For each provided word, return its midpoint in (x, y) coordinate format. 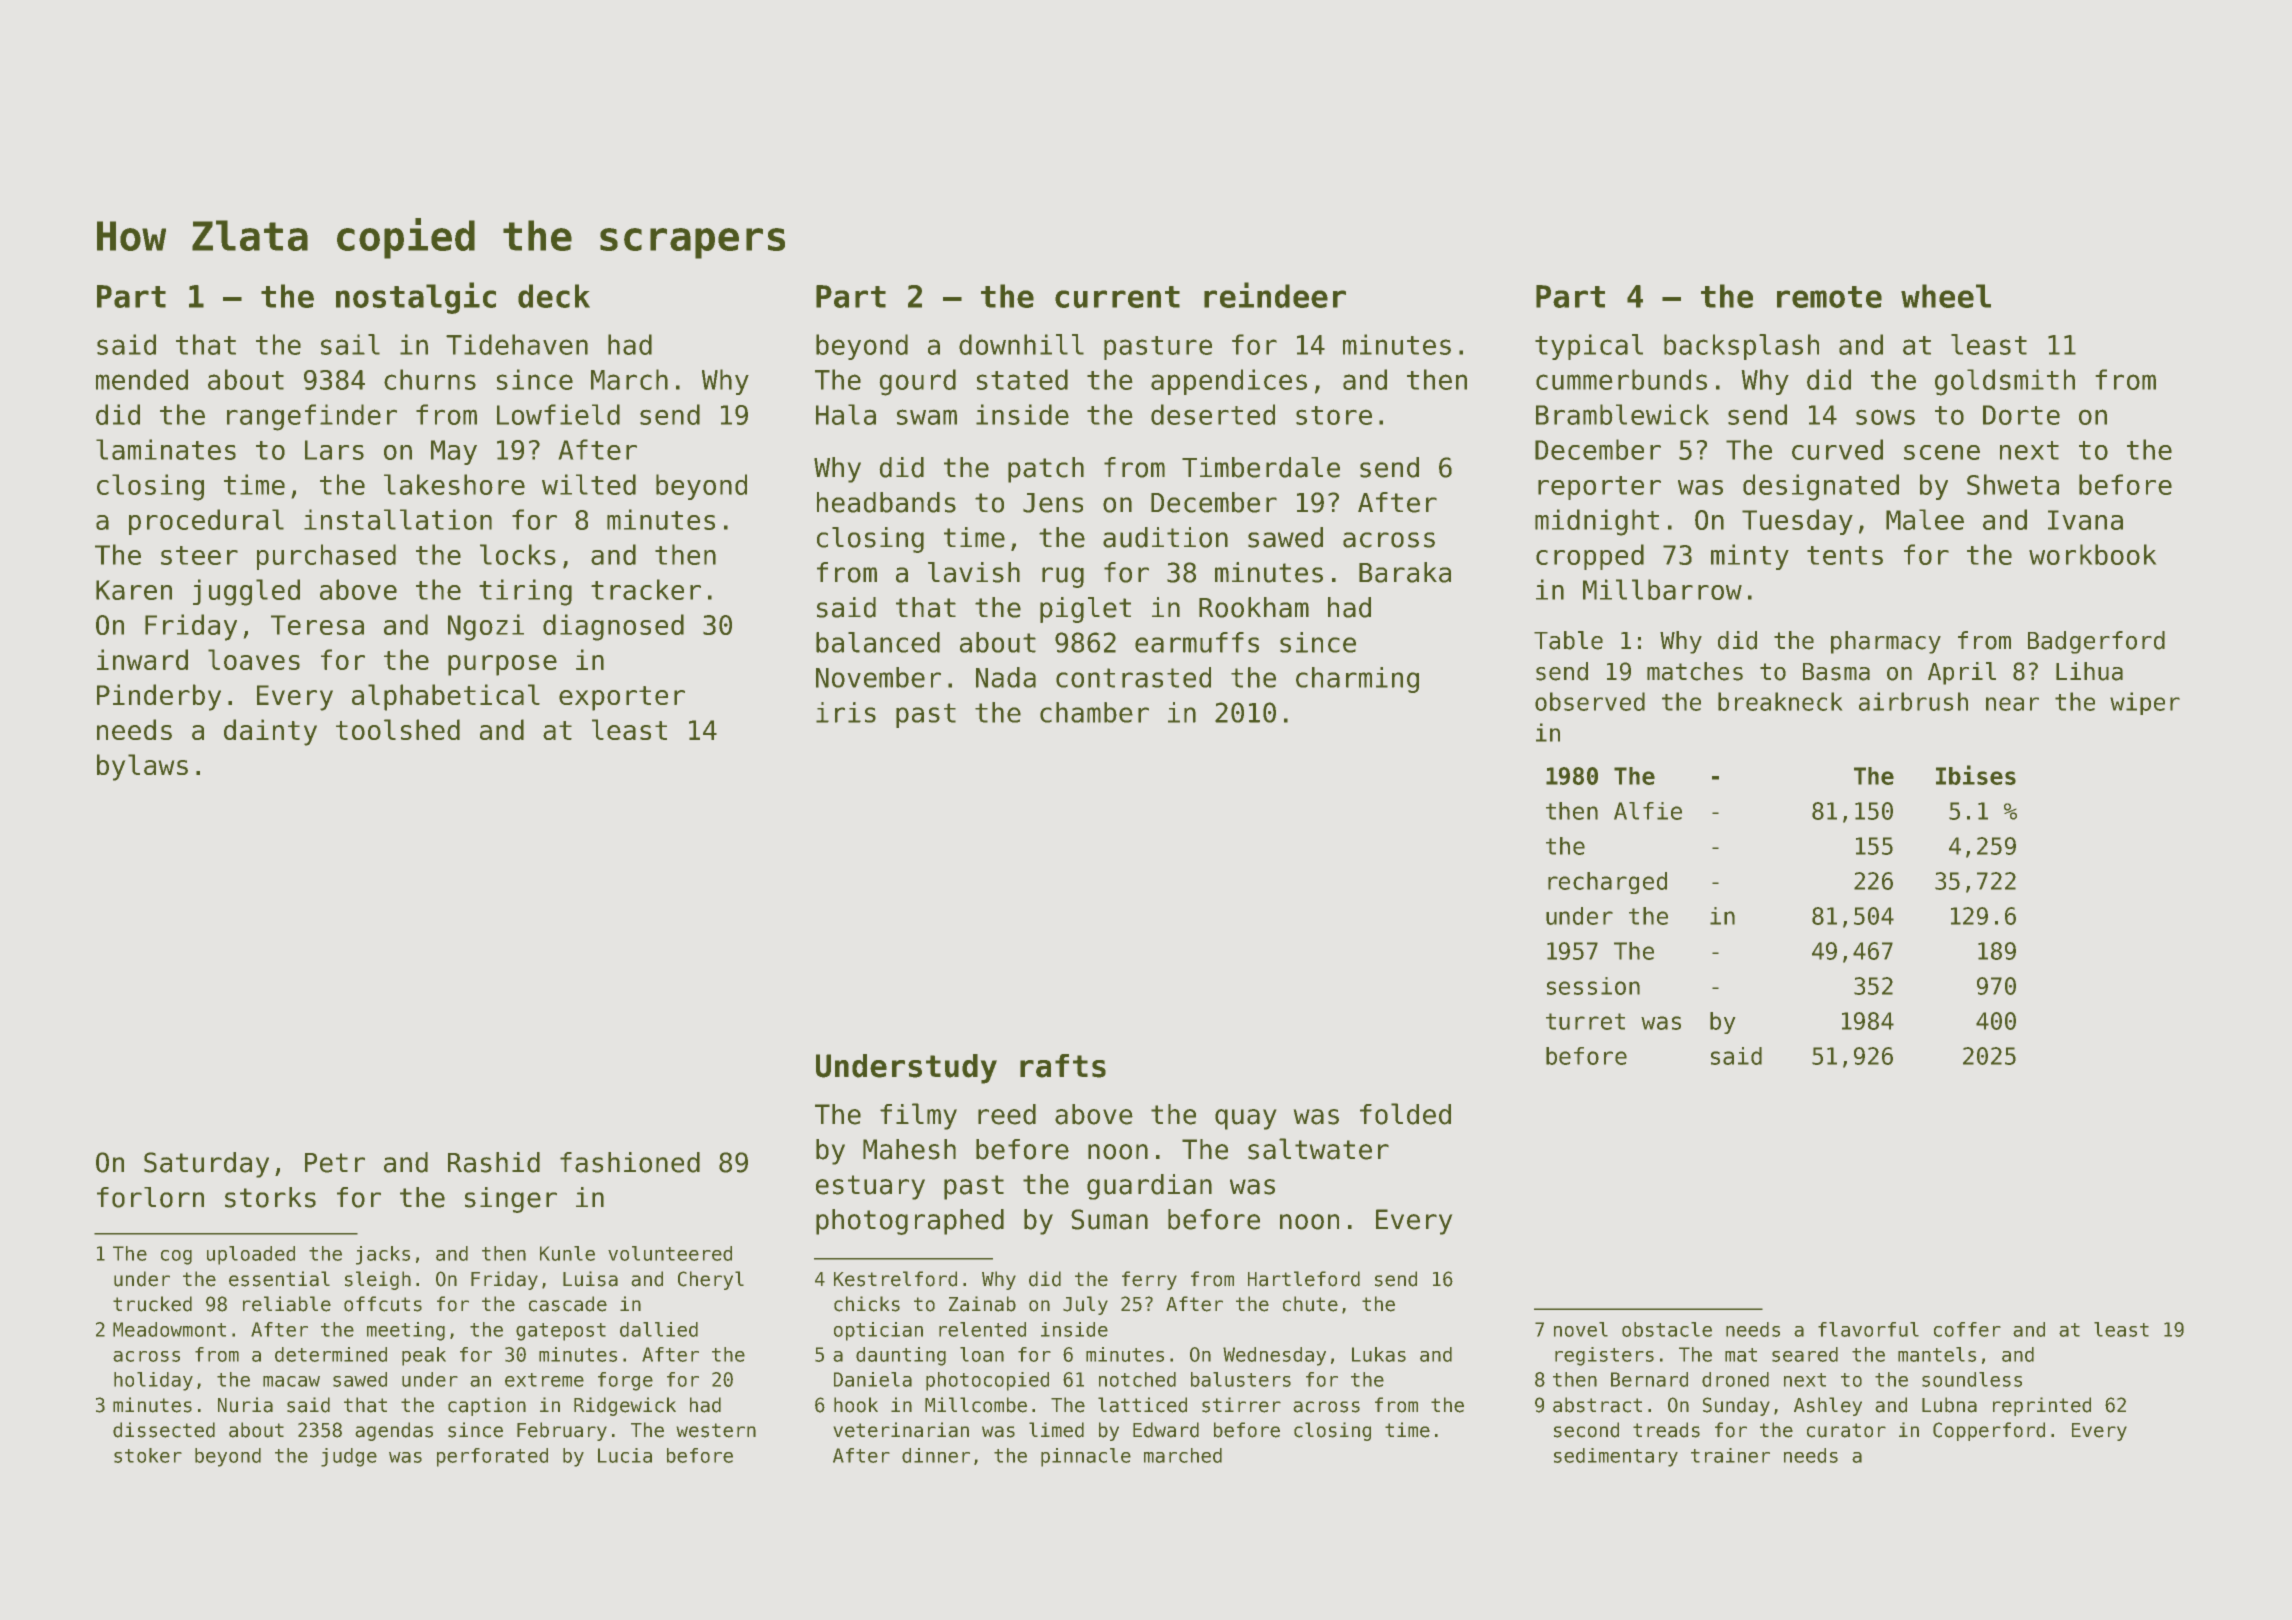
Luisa (590, 1279)
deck (554, 296)
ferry (1149, 1280)
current (1117, 297)
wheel (1946, 296)
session (1593, 986)
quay (1246, 1119)
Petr (335, 1163)
